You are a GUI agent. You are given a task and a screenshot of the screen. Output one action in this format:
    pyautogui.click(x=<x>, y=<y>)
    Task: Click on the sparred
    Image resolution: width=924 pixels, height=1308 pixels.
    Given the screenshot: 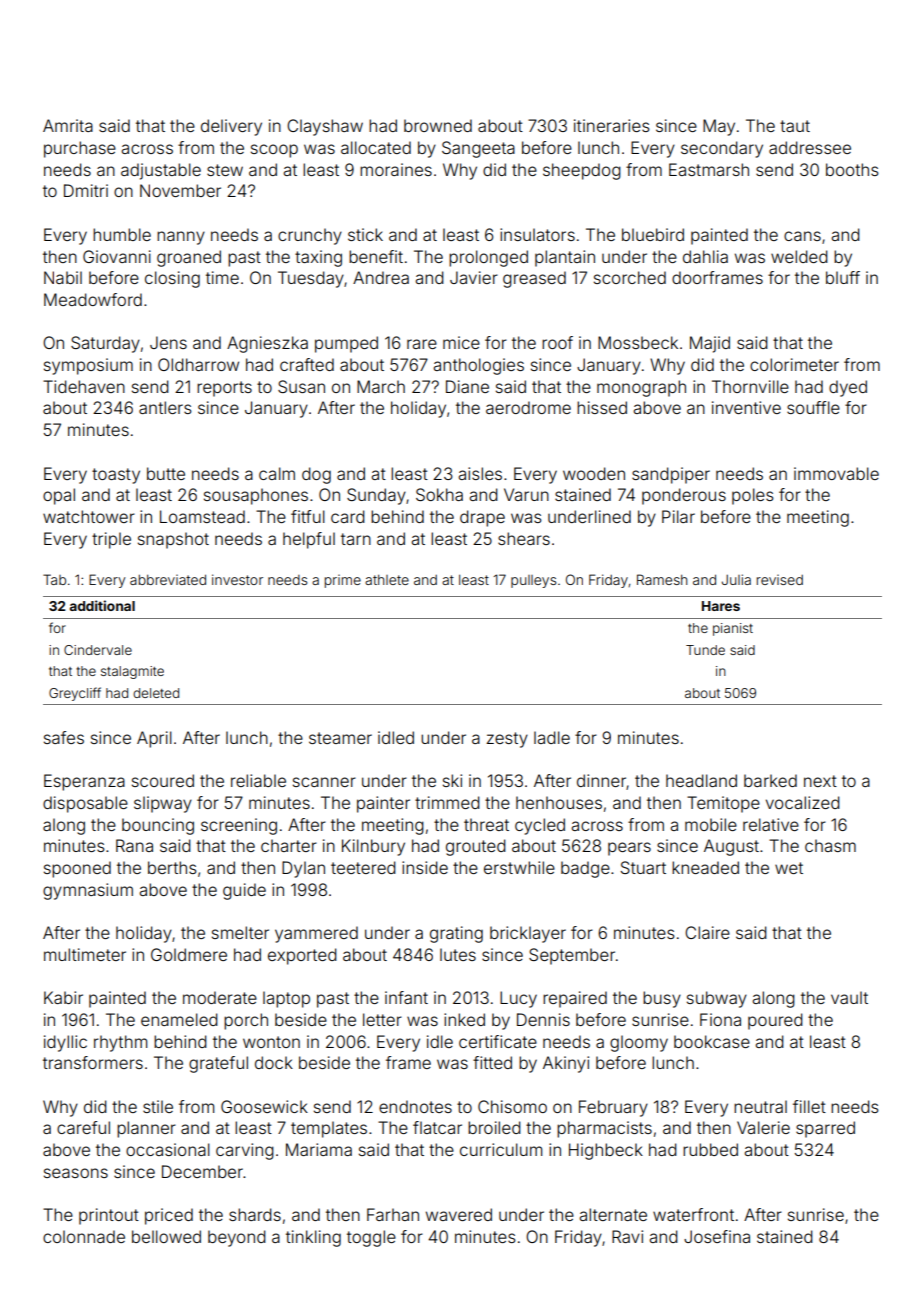 What is the action you would take?
    pyautogui.click(x=825, y=1129)
